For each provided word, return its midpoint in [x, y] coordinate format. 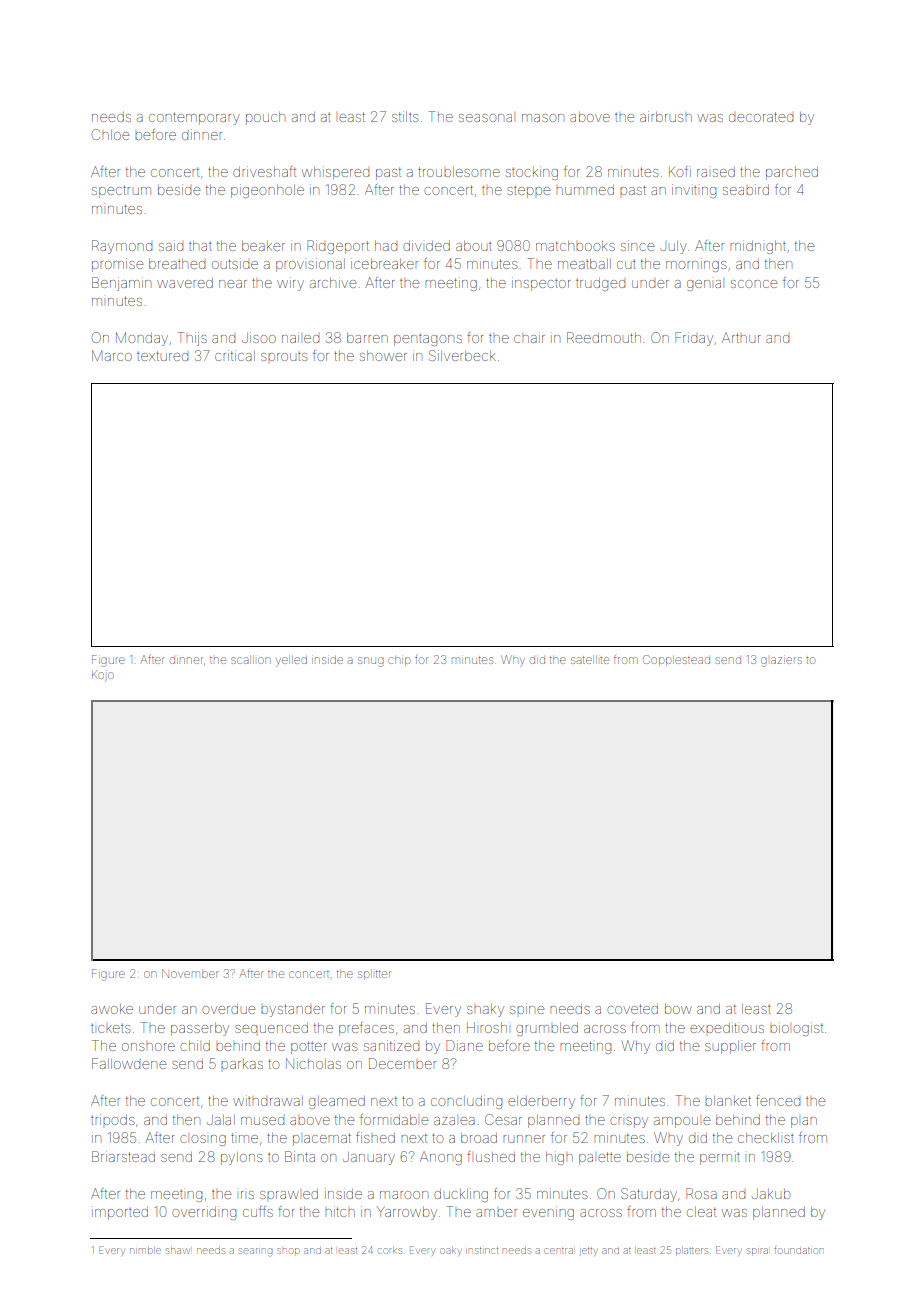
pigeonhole [267, 191]
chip [399, 660]
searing [255, 1252]
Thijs [192, 339]
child [195, 1045]
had [386, 246]
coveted [632, 1009]
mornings [696, 265]
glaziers [781, 662]
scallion [250, 660]
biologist [796, 1029]
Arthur [741, 337]
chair [529, 337]
